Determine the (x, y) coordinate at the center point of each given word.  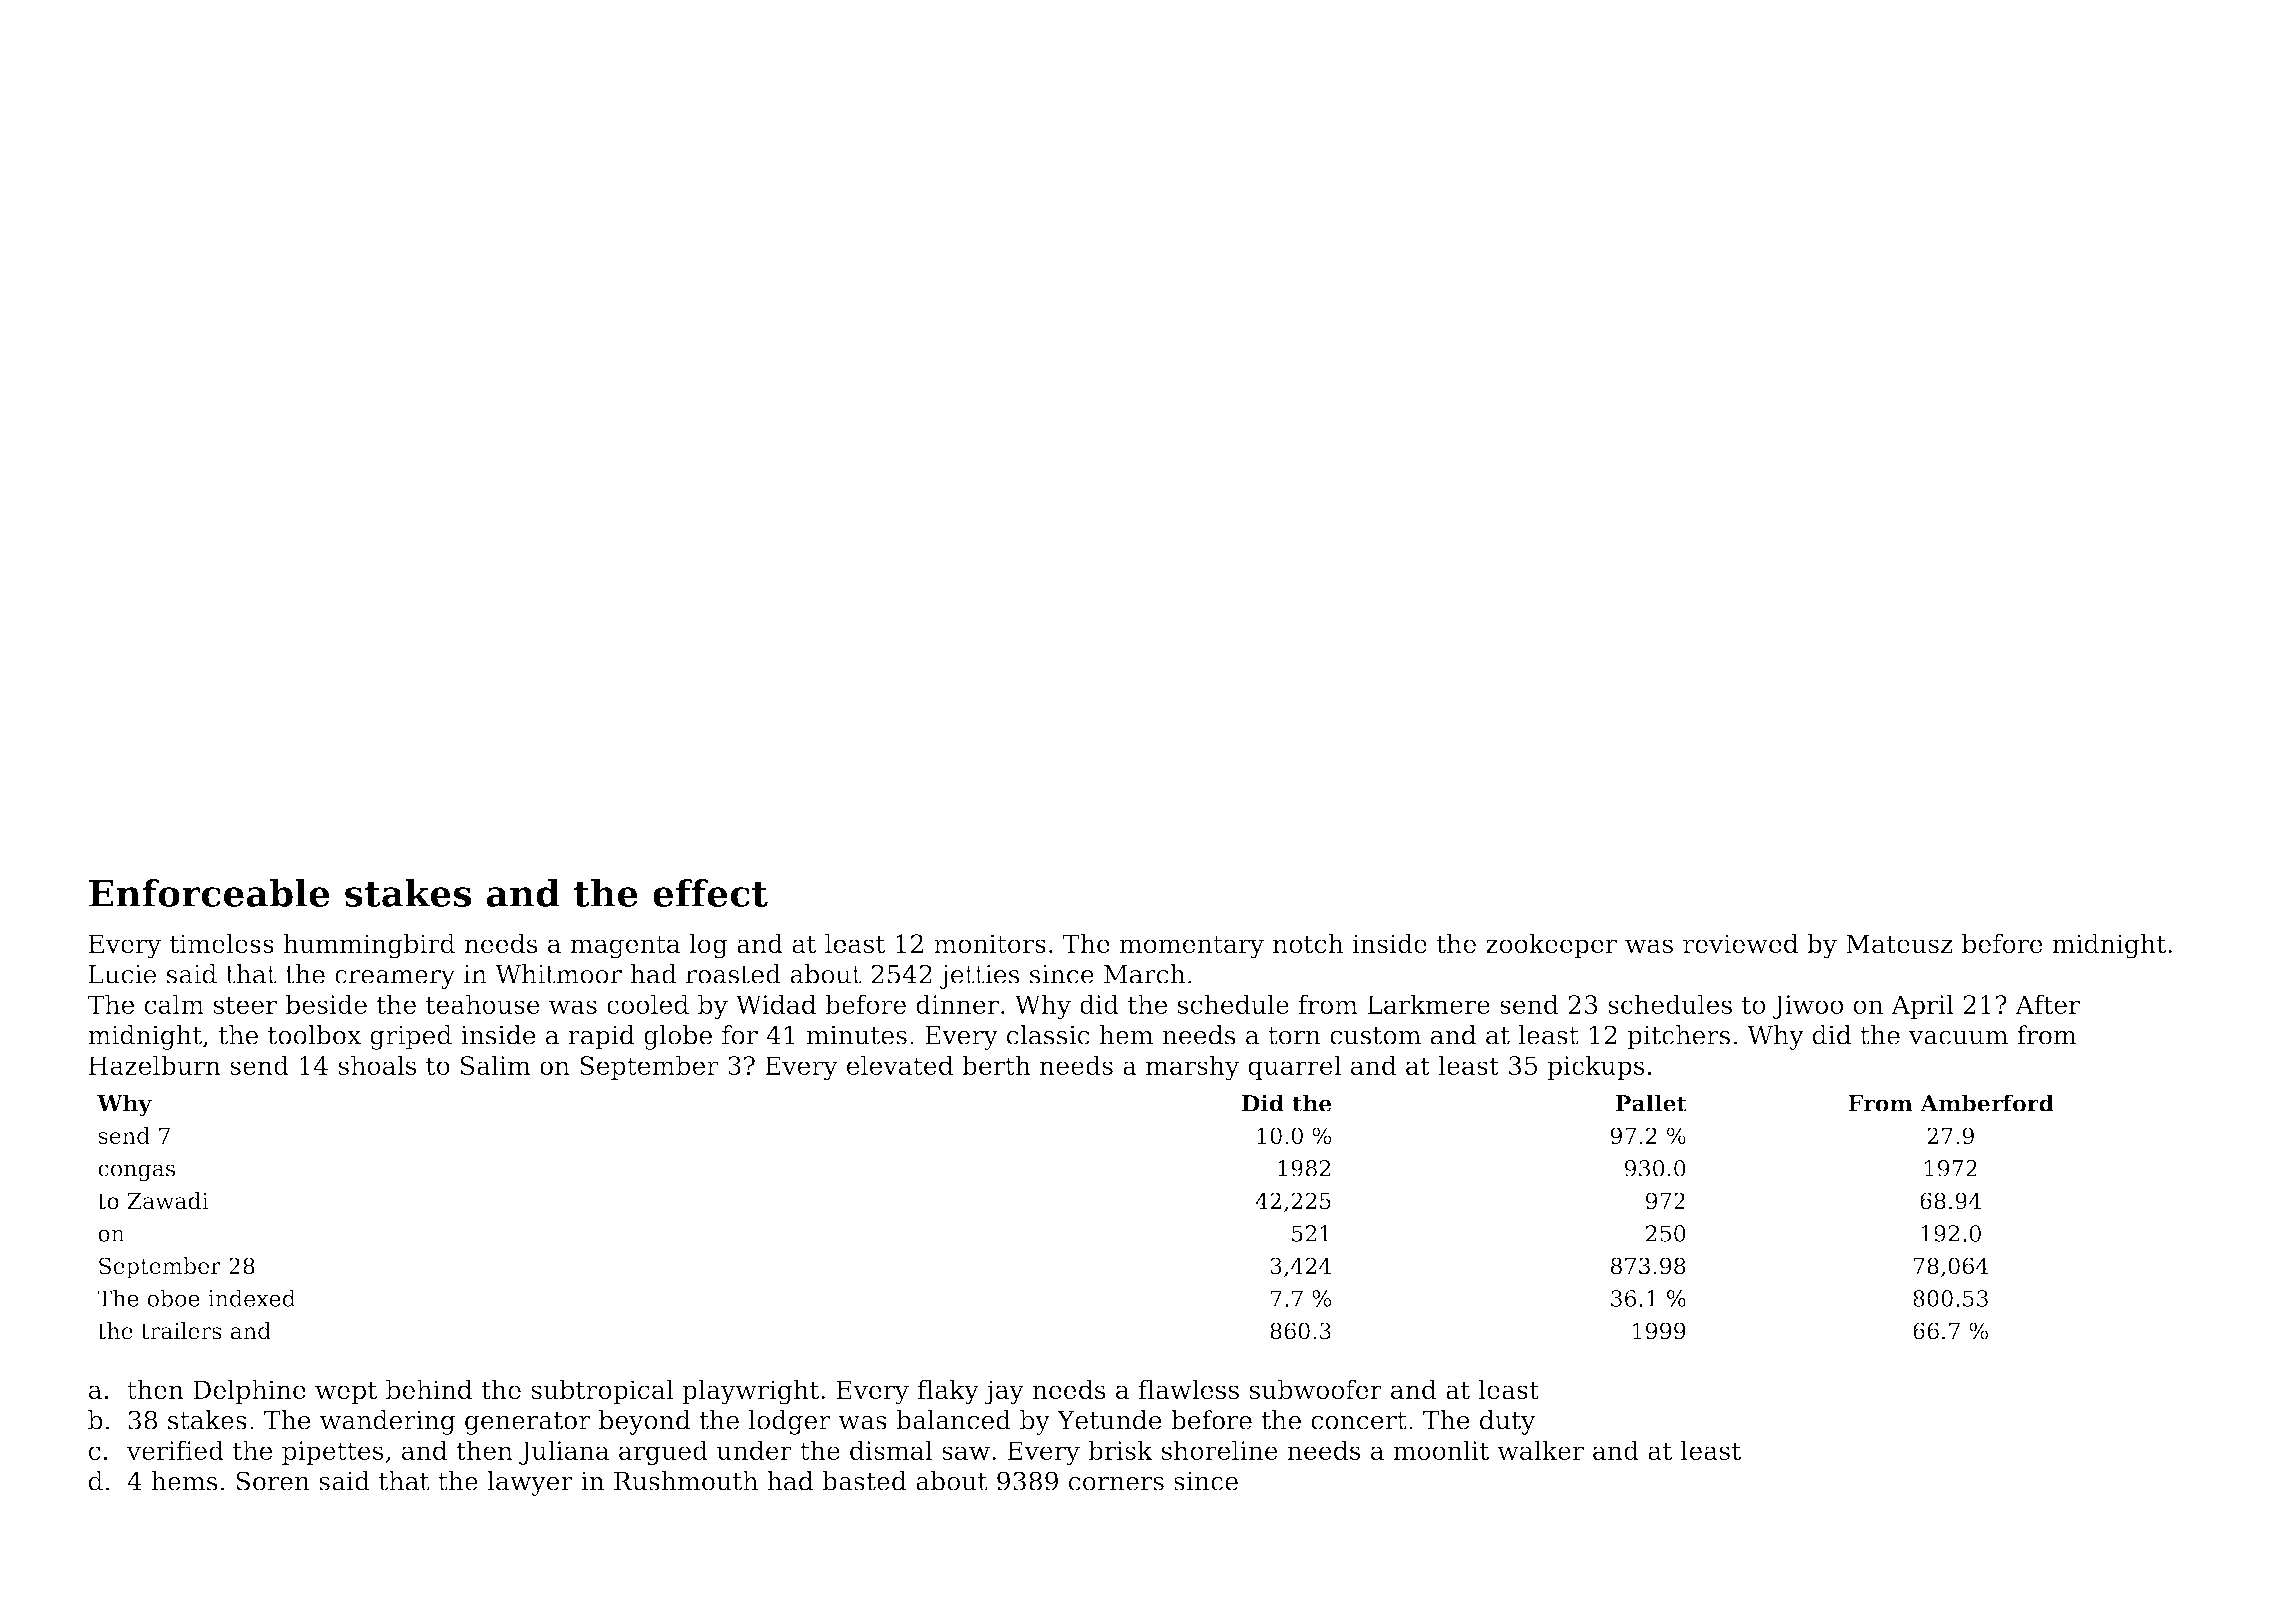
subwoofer (1316, 1389)
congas (136, 1173)
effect (710, 893)
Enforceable (209, 893)
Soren (273, 1481)
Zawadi (167, 1201)
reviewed (1740, 943)
